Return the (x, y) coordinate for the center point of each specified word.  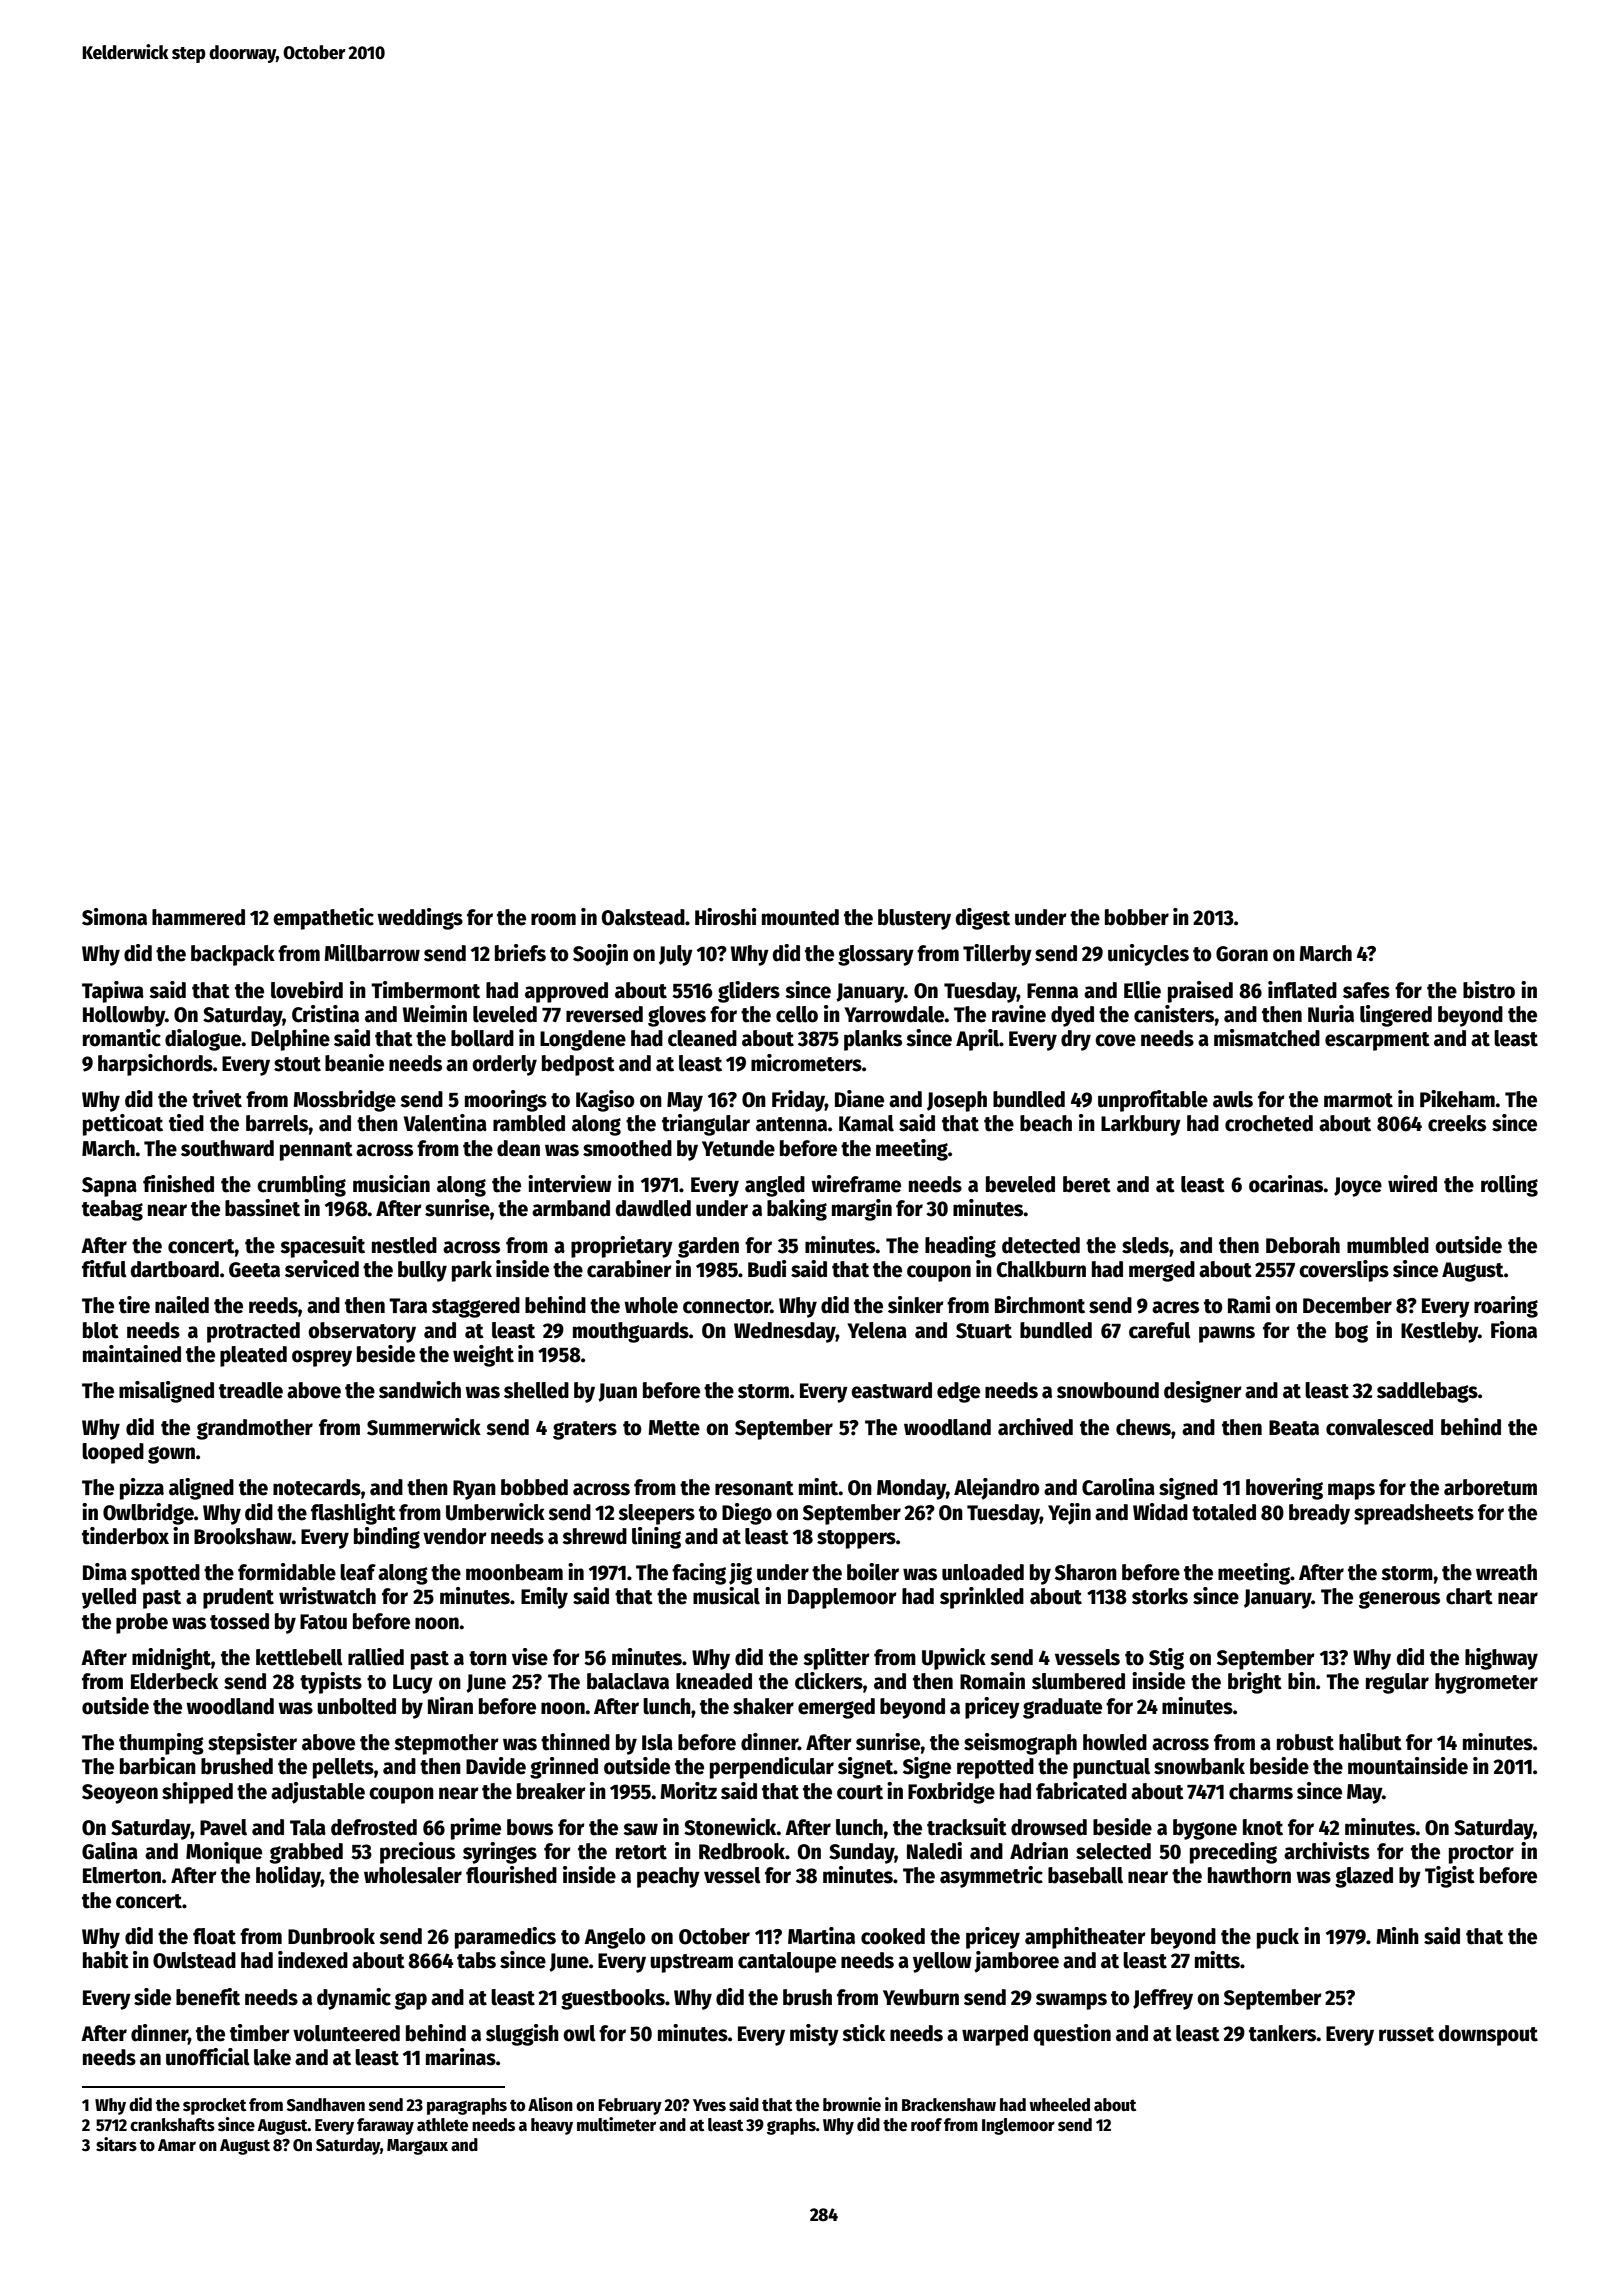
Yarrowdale (894, 1014)
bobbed (534, 1487)
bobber (1137, 917)
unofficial (208, 2057)
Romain (992, 1681)
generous (1399, 1600)
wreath (1506, 1572)
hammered (198, 917)
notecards (317, 1487)
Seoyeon (120, 1794)
